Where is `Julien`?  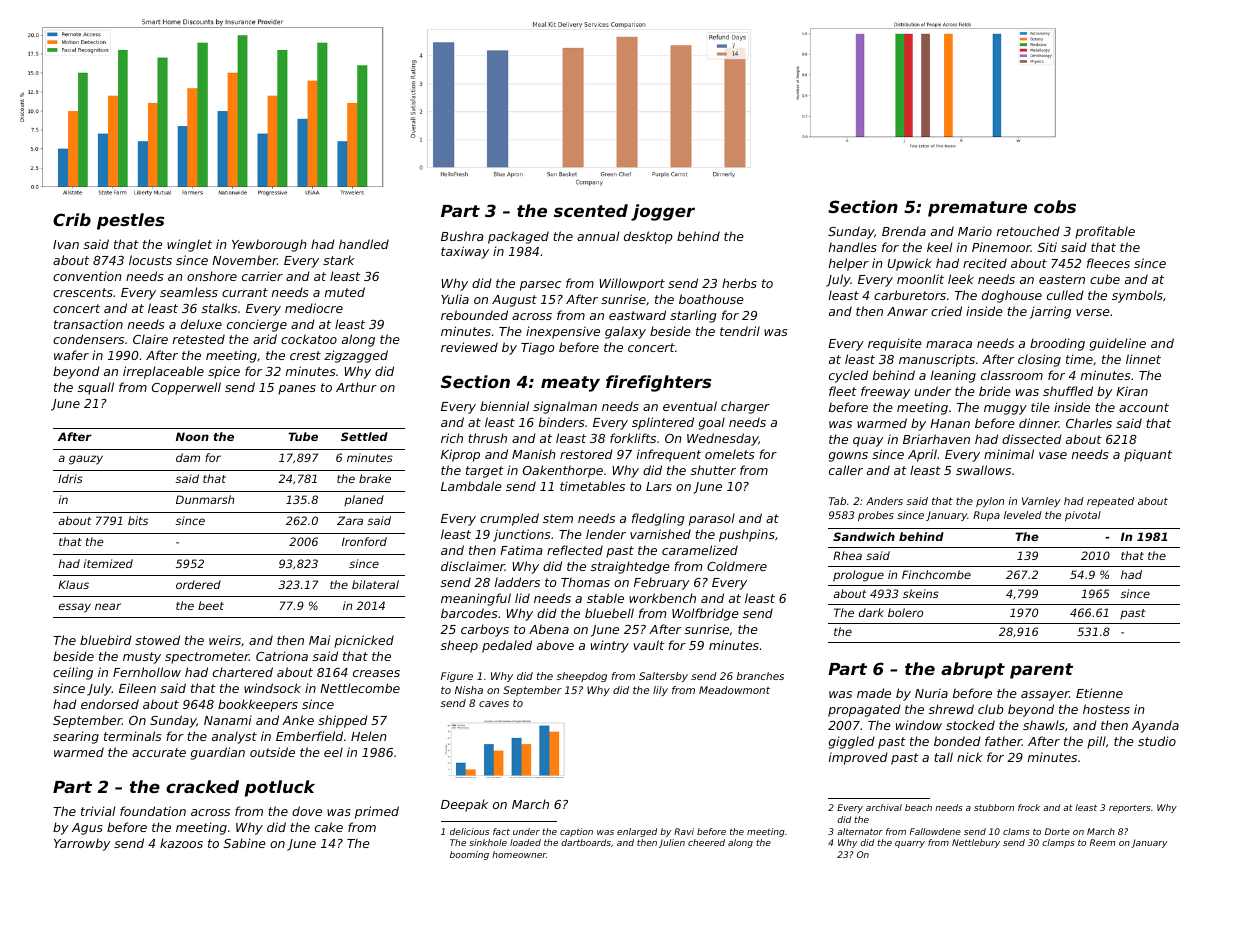
Julien is located at coordinates (672, 843).
